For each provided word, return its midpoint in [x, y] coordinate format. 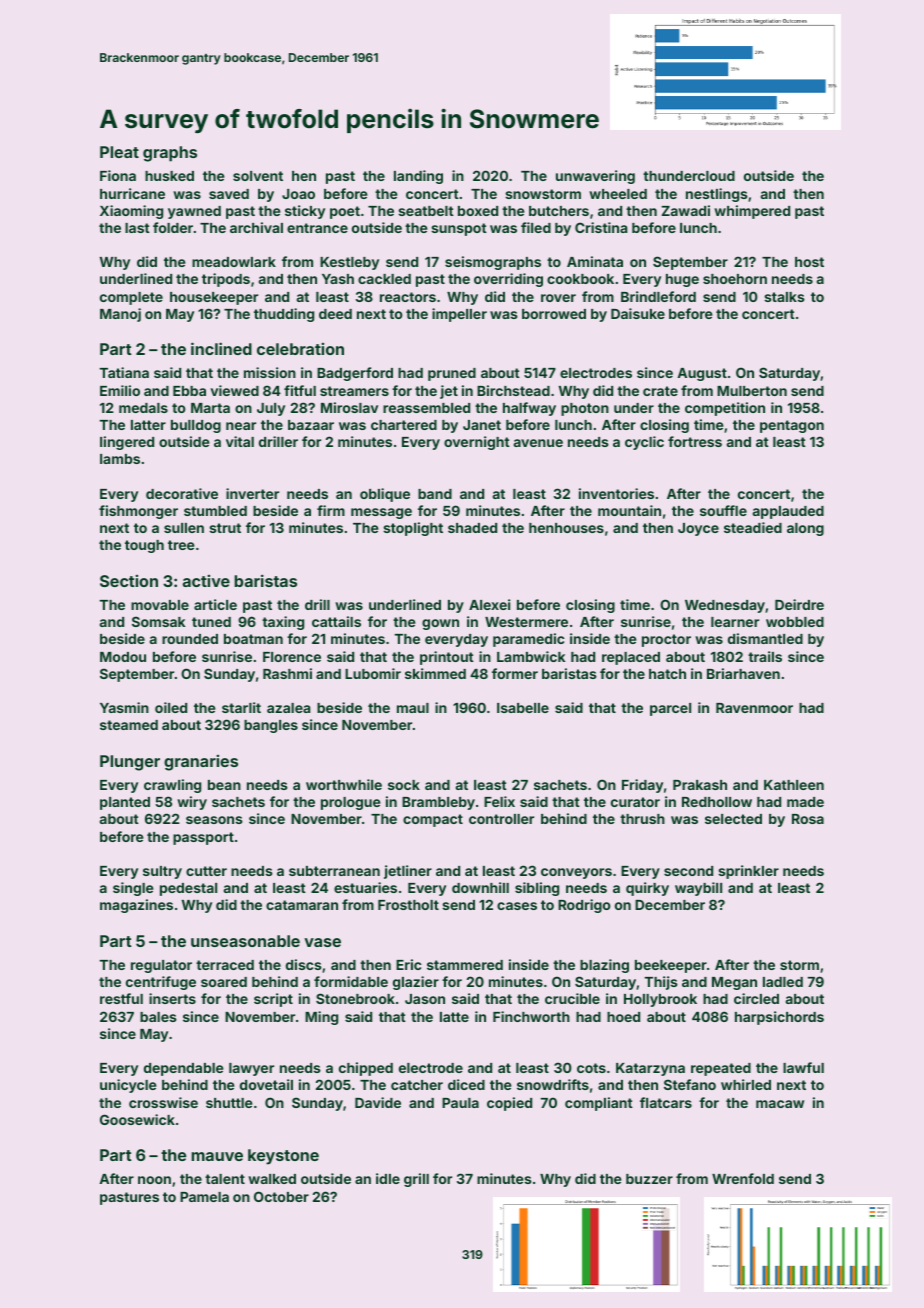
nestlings [717, 195]
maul [413, 708]
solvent [258, 176]
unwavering [595, 177]
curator [635, 802]
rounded [190, 639]
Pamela [204, 1197]
